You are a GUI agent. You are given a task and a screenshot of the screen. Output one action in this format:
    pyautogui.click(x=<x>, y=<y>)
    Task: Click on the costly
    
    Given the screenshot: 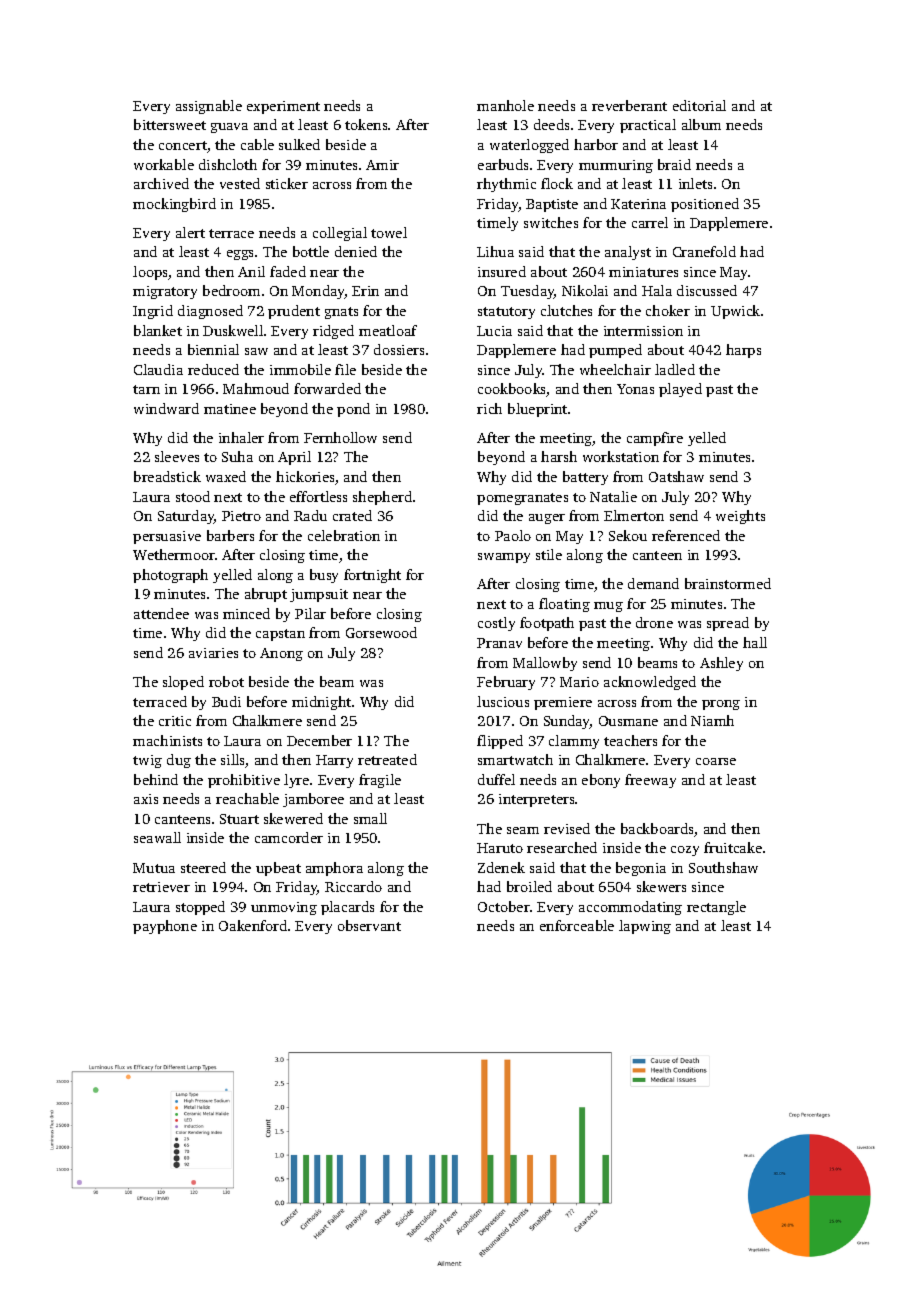 What is the action you would take?
    pyautogui.click(x=496, y=624)
